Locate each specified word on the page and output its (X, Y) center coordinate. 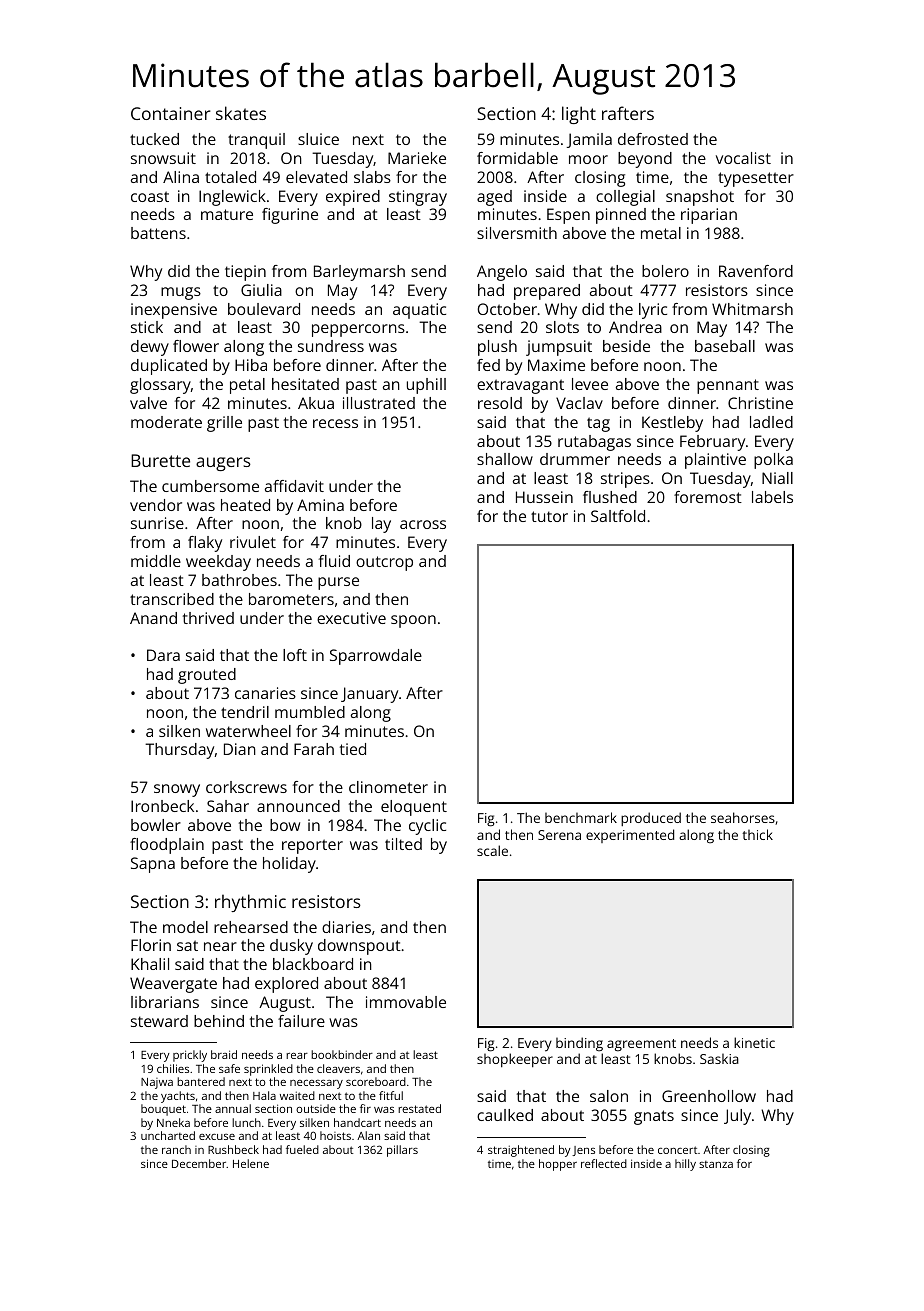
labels (772, 497)
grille (224, 424)
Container (171, 113)
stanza (716, 1164)
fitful (391, 1095)
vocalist (743, 158)
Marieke (417, 158)
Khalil (150, 964)
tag (598, 424)
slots (562, 327)
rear (297, 1056)
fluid (334, 561)
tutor (549, 516)
